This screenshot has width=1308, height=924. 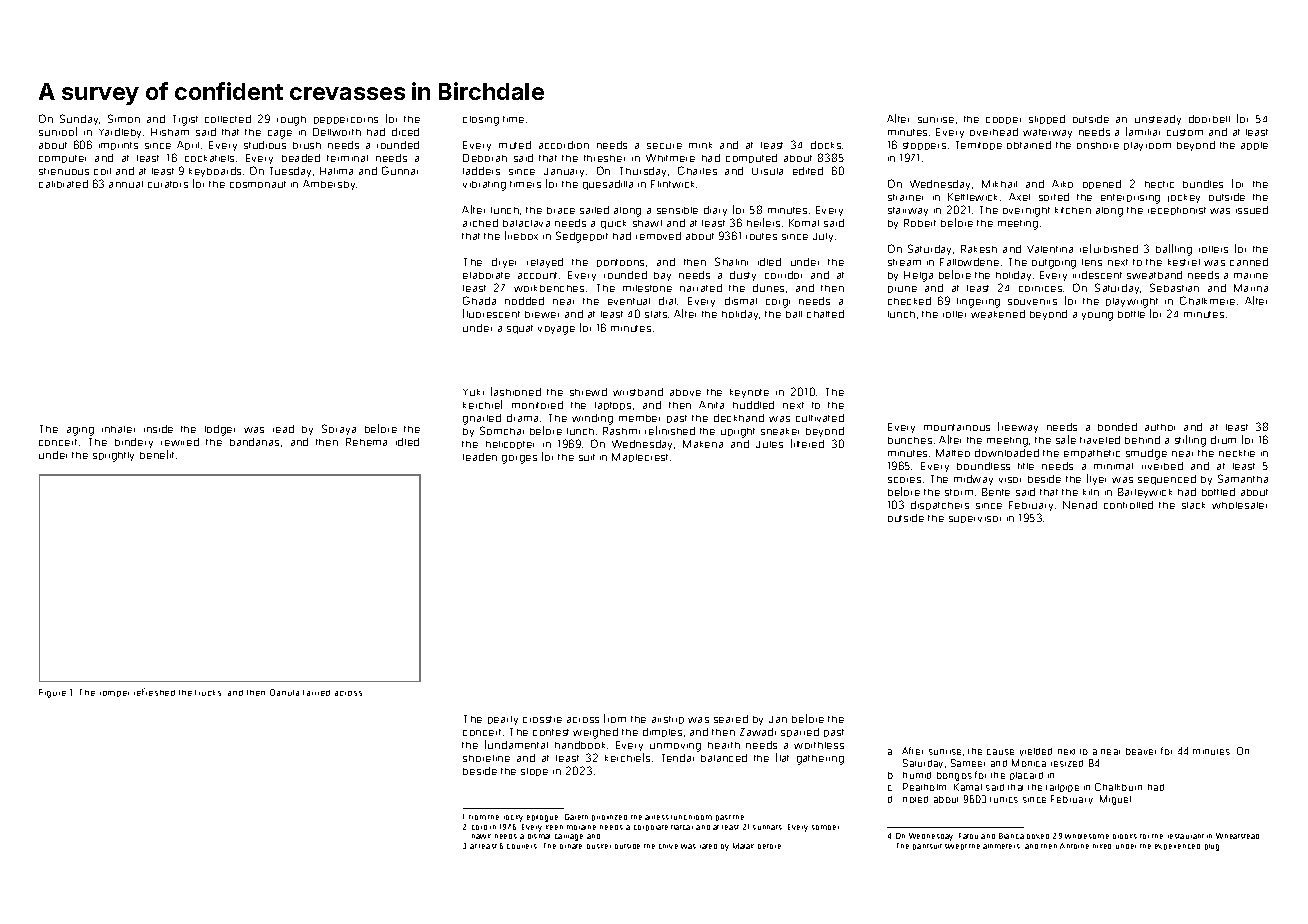 I want to click on Bente, so click(x=996, y=492).
